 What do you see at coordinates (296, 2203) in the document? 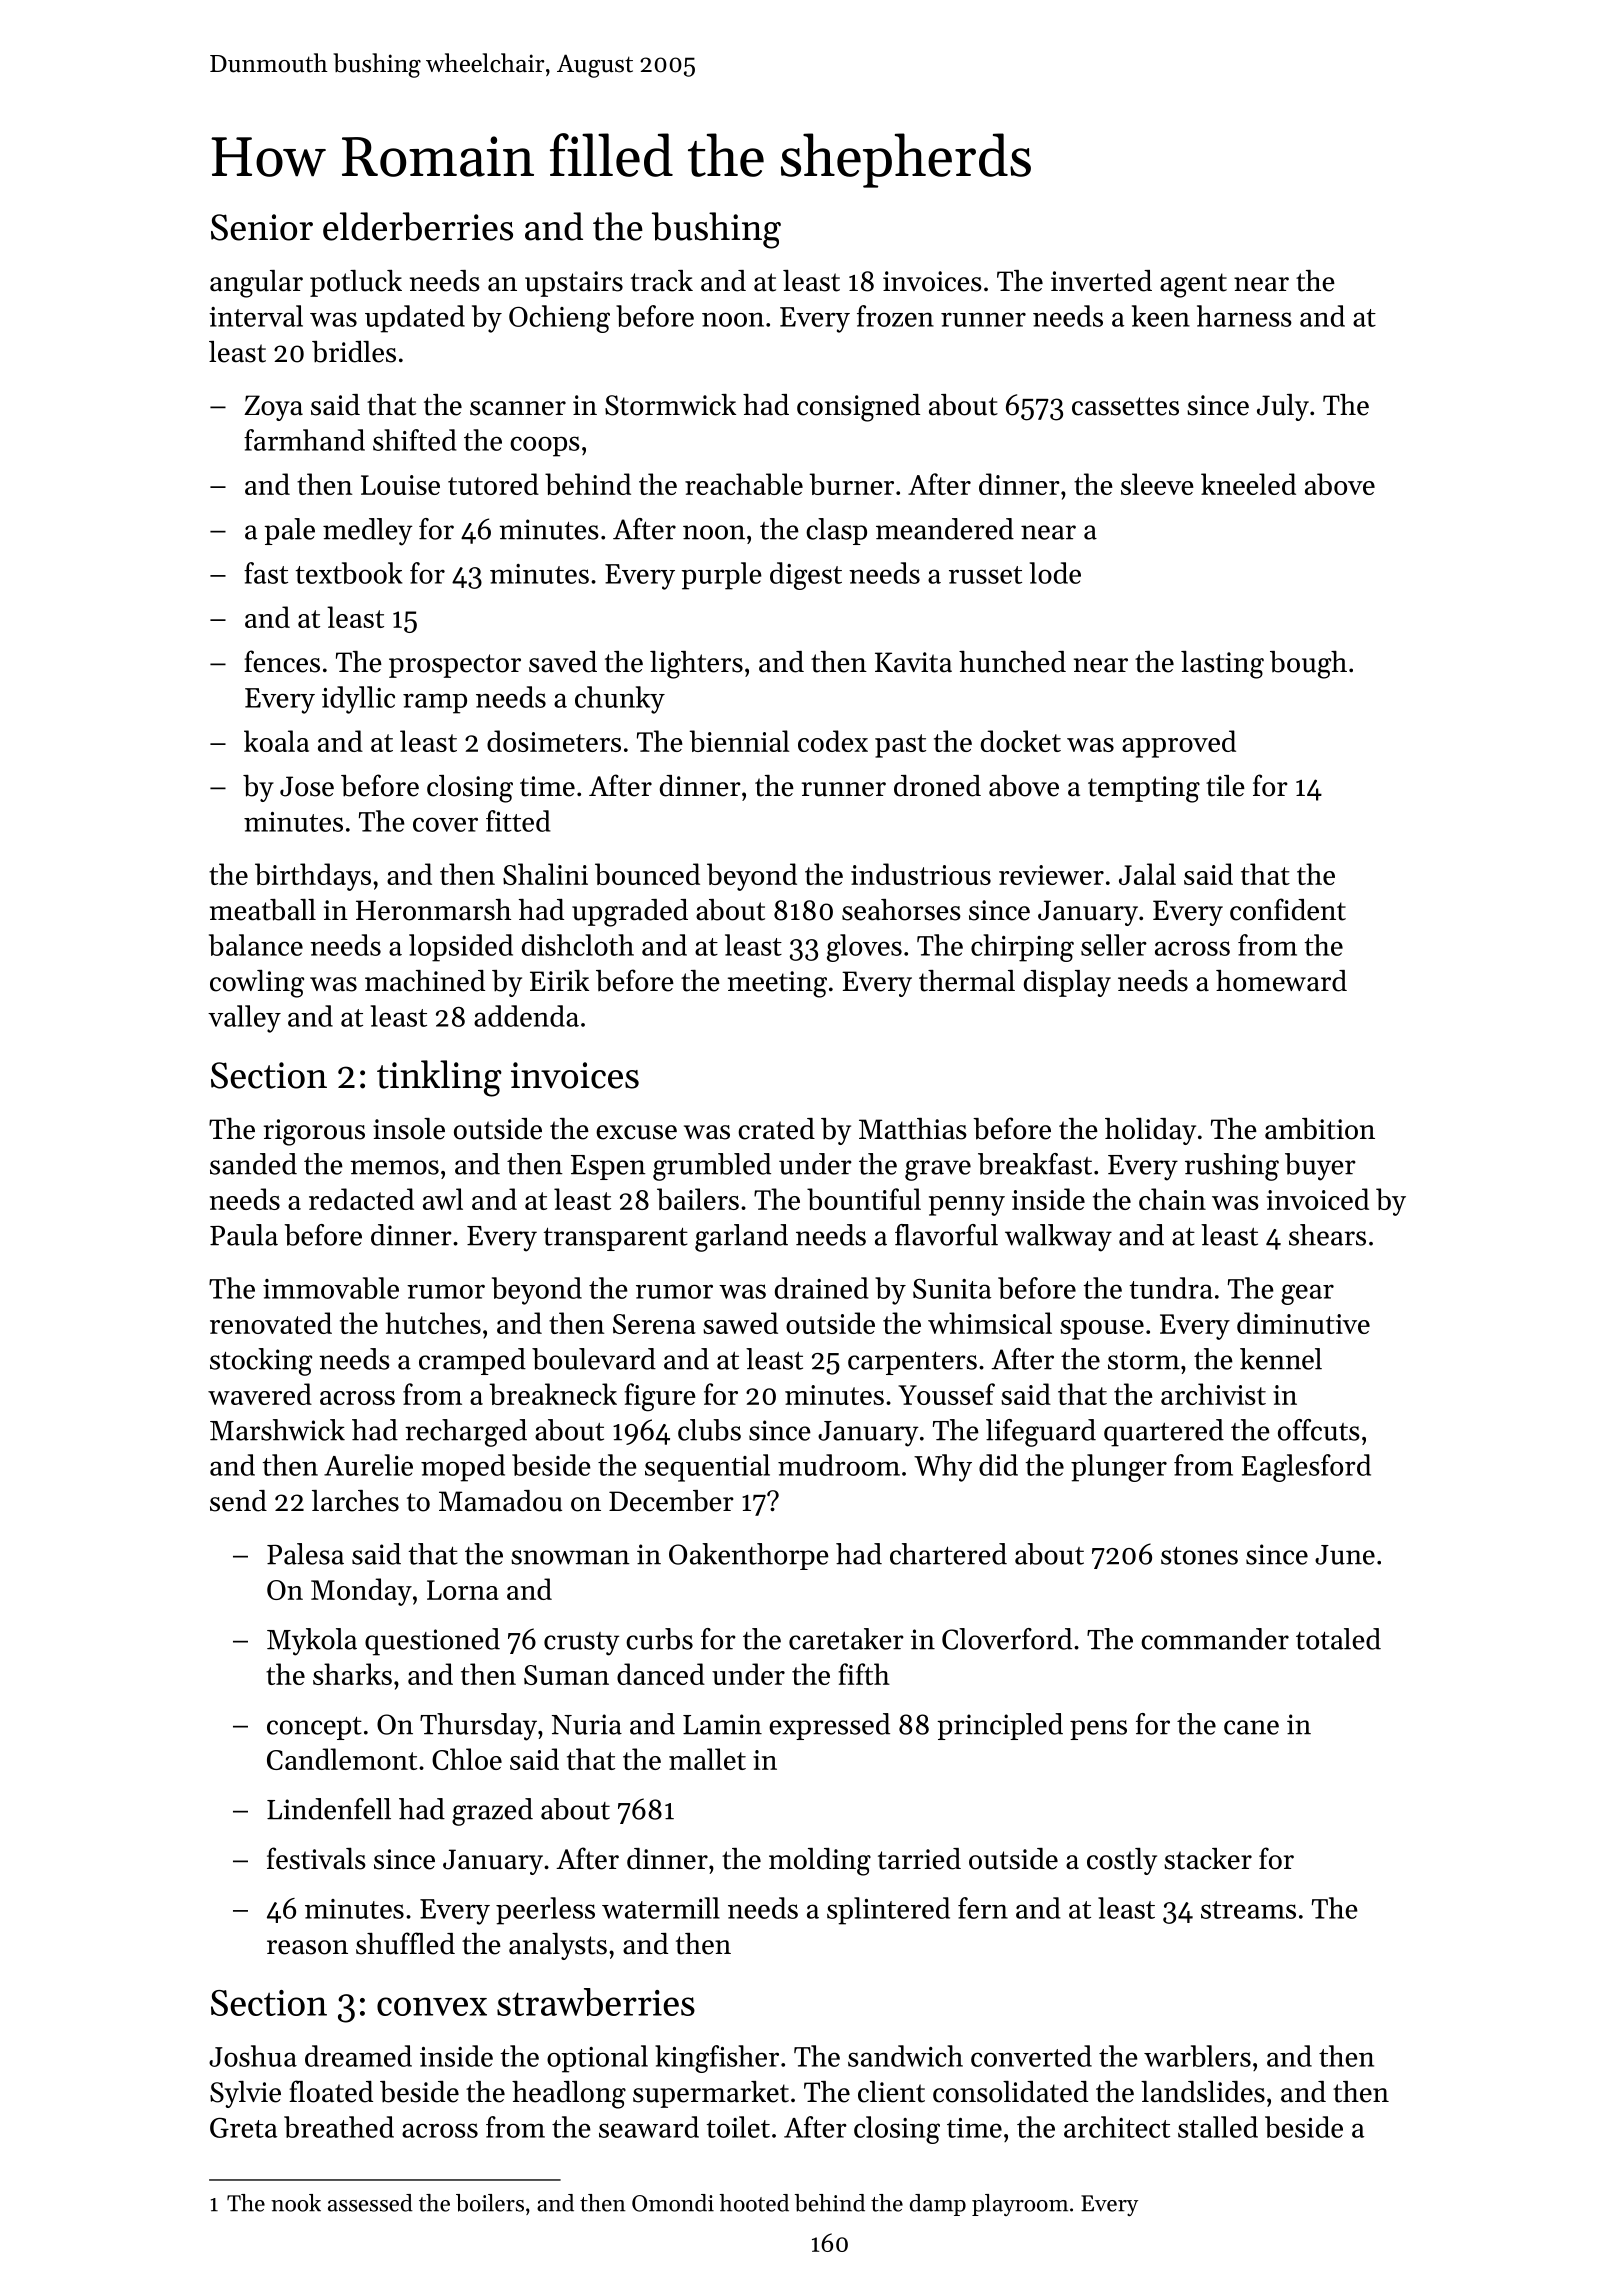
I see `nook` at bounding box center [296, 2203].
